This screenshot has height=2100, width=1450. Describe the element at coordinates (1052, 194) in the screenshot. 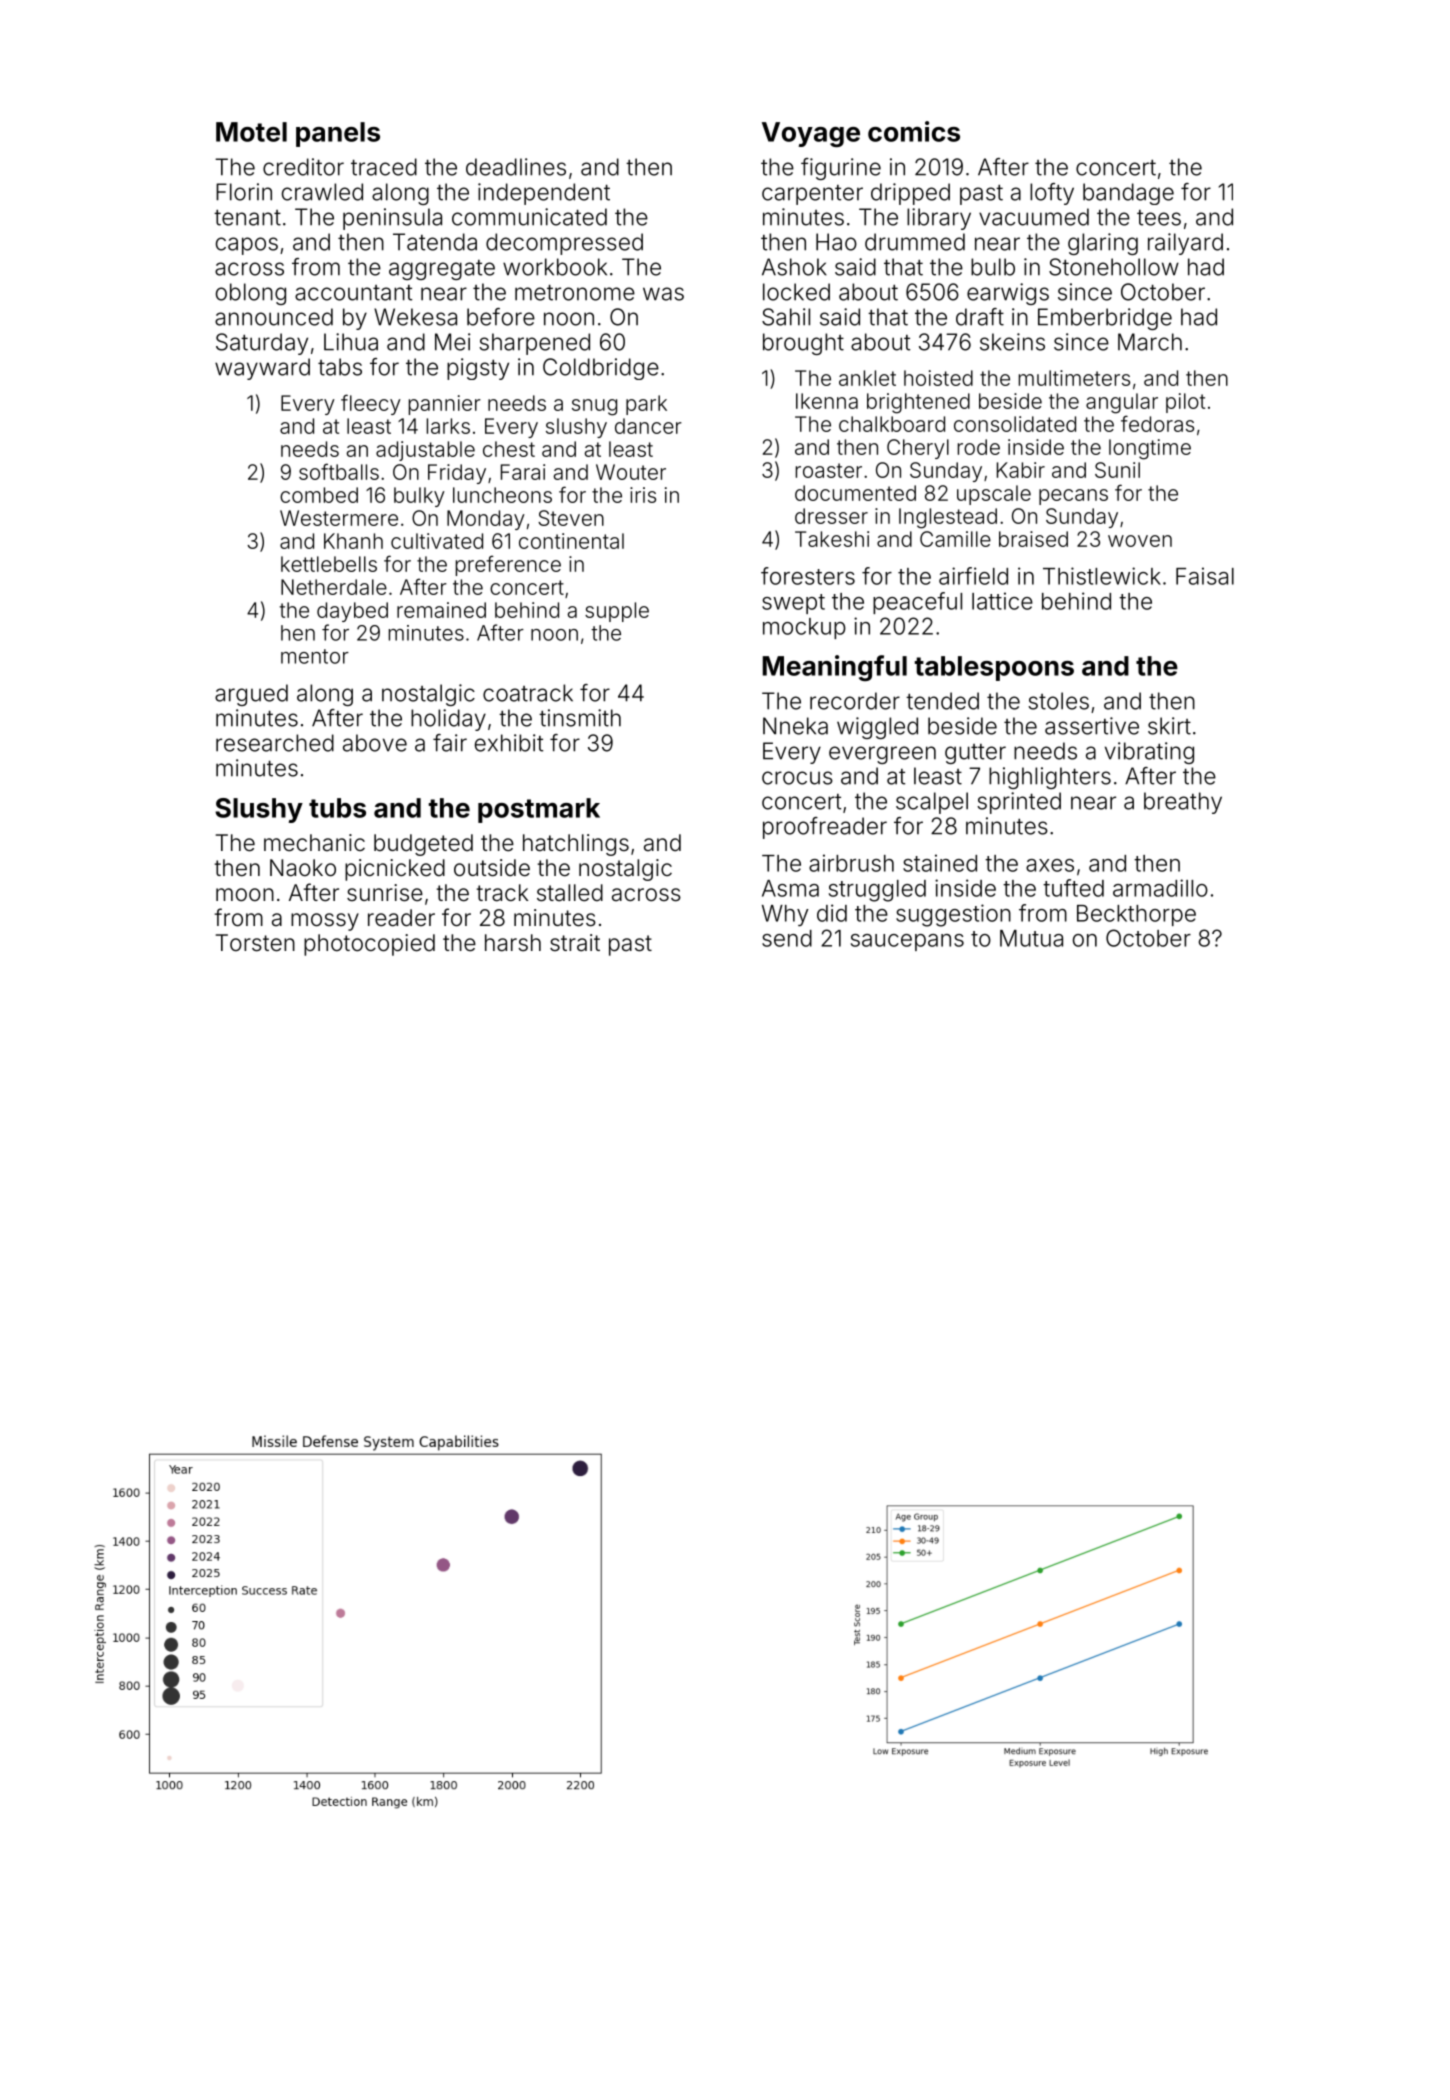

I see `lofty` at that location.
